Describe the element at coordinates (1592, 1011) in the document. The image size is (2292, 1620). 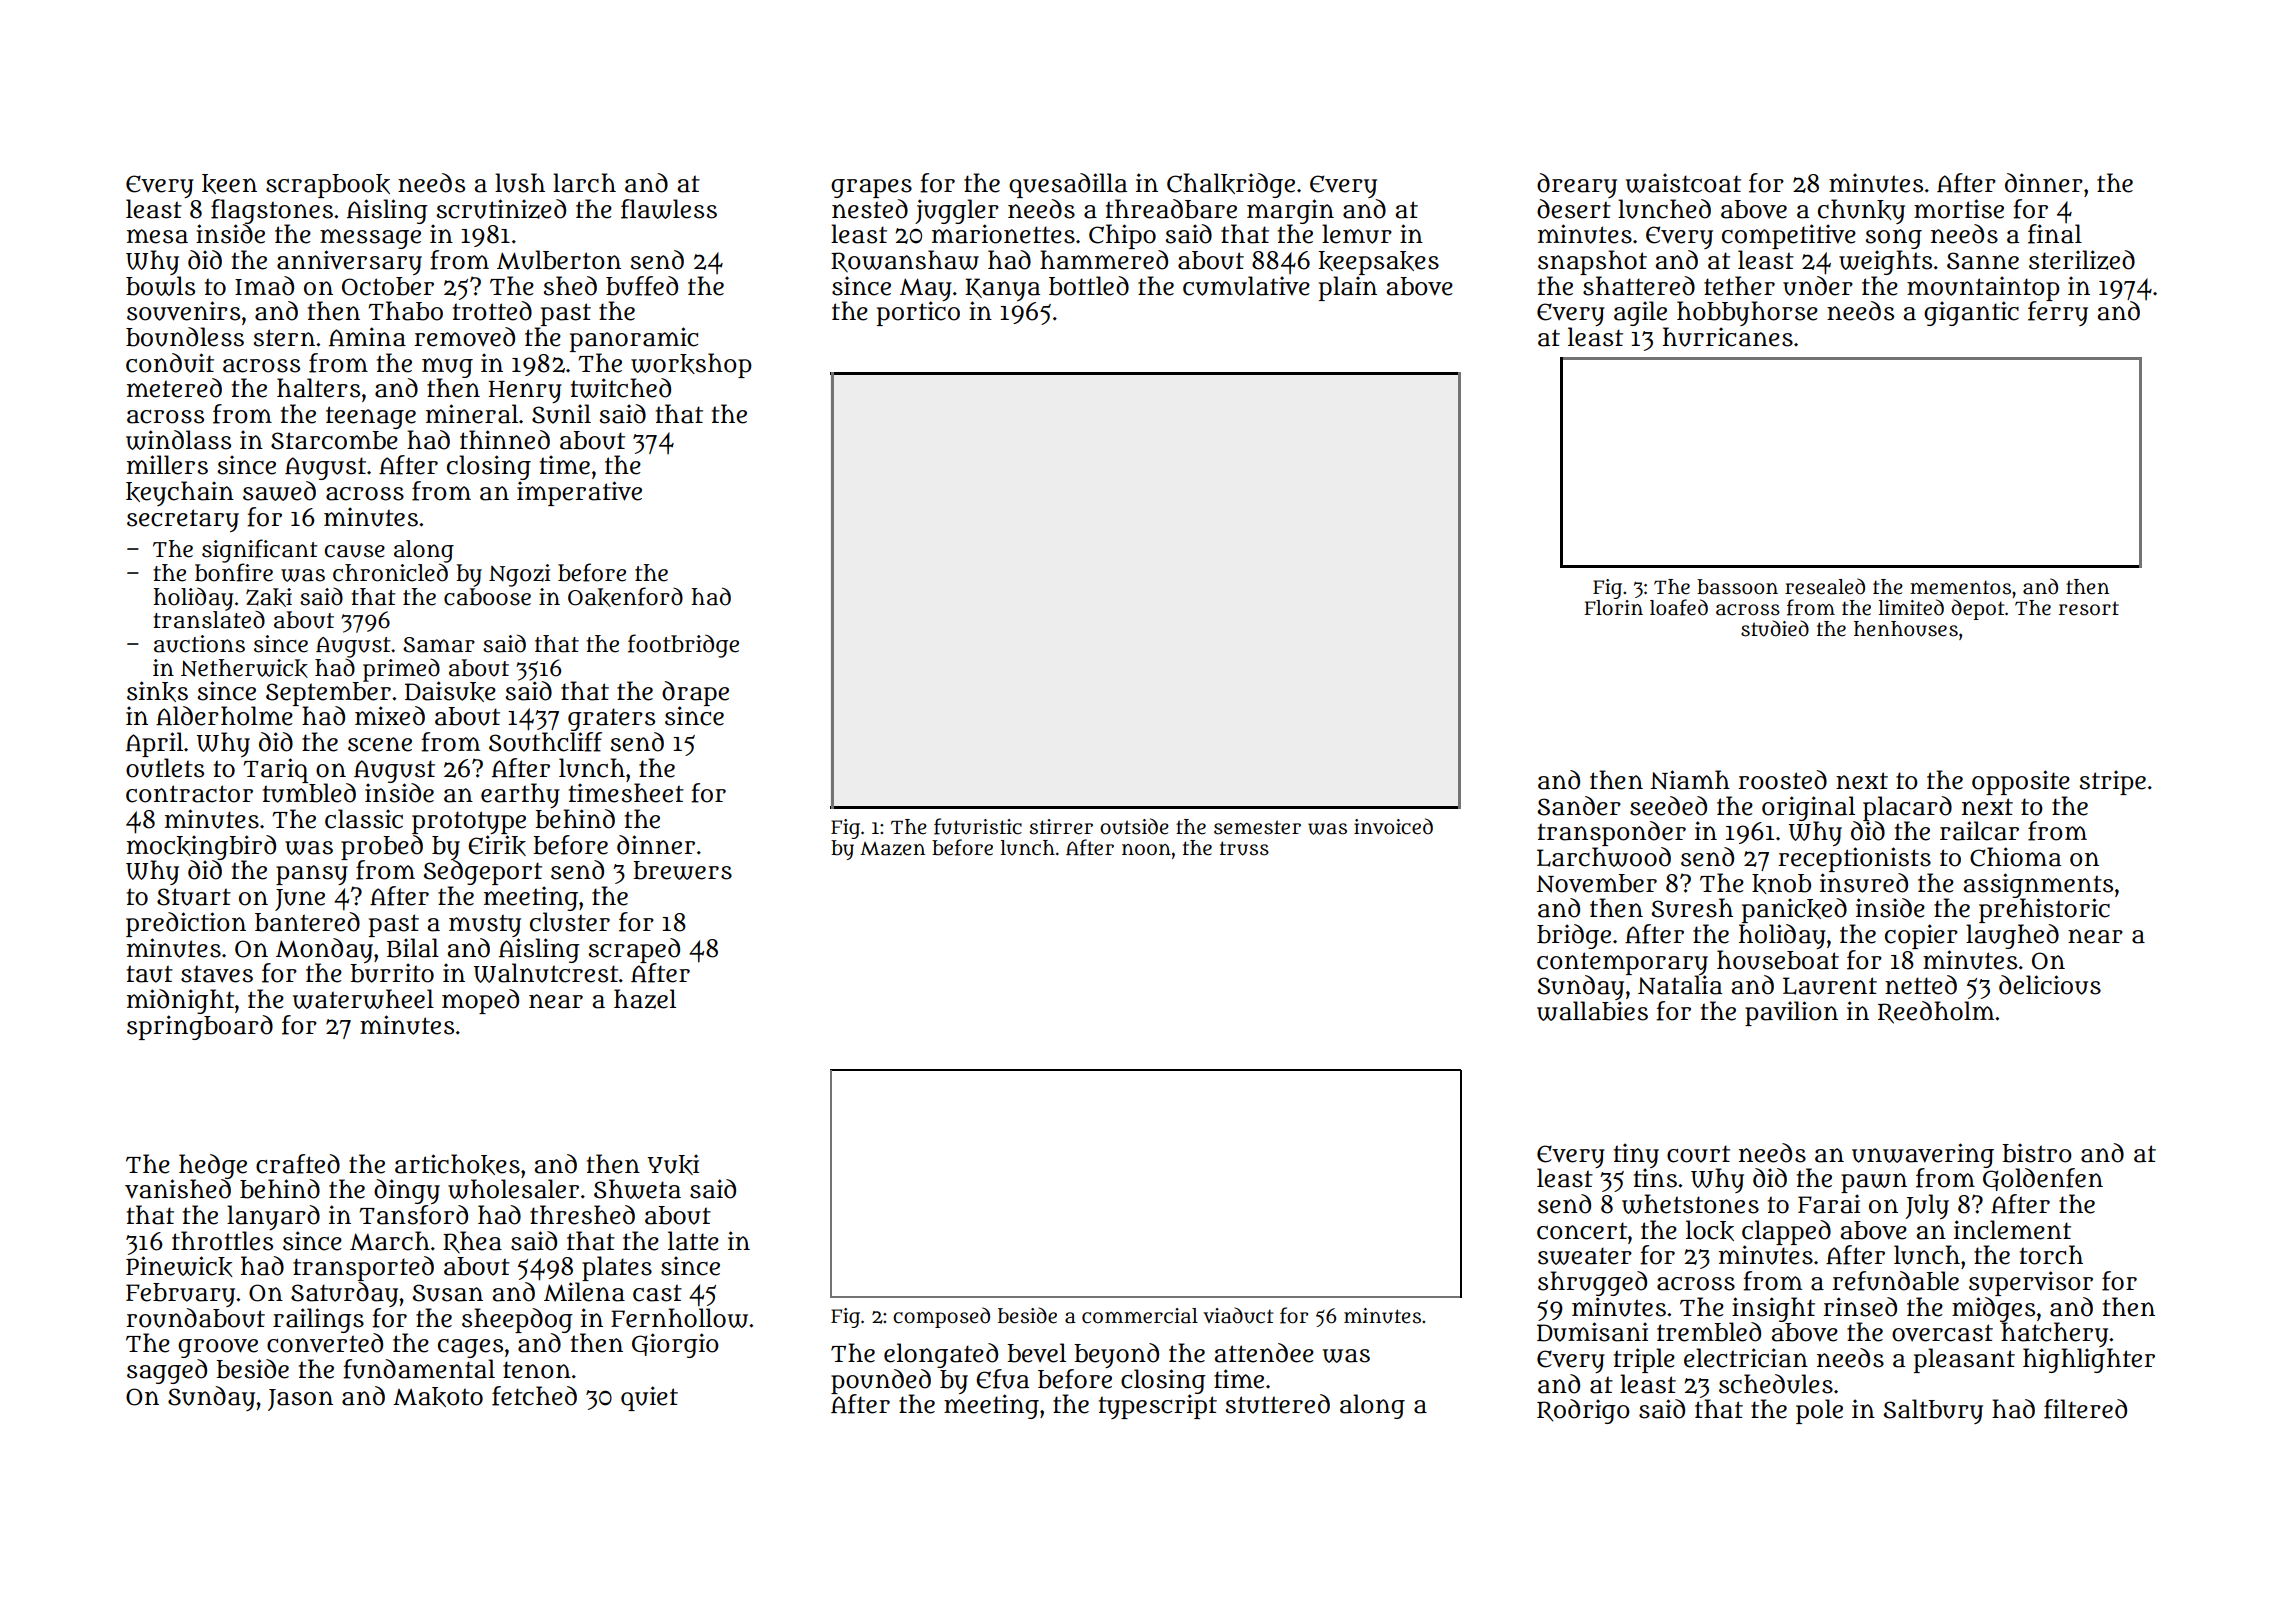
I see `wallabies` at that location.
